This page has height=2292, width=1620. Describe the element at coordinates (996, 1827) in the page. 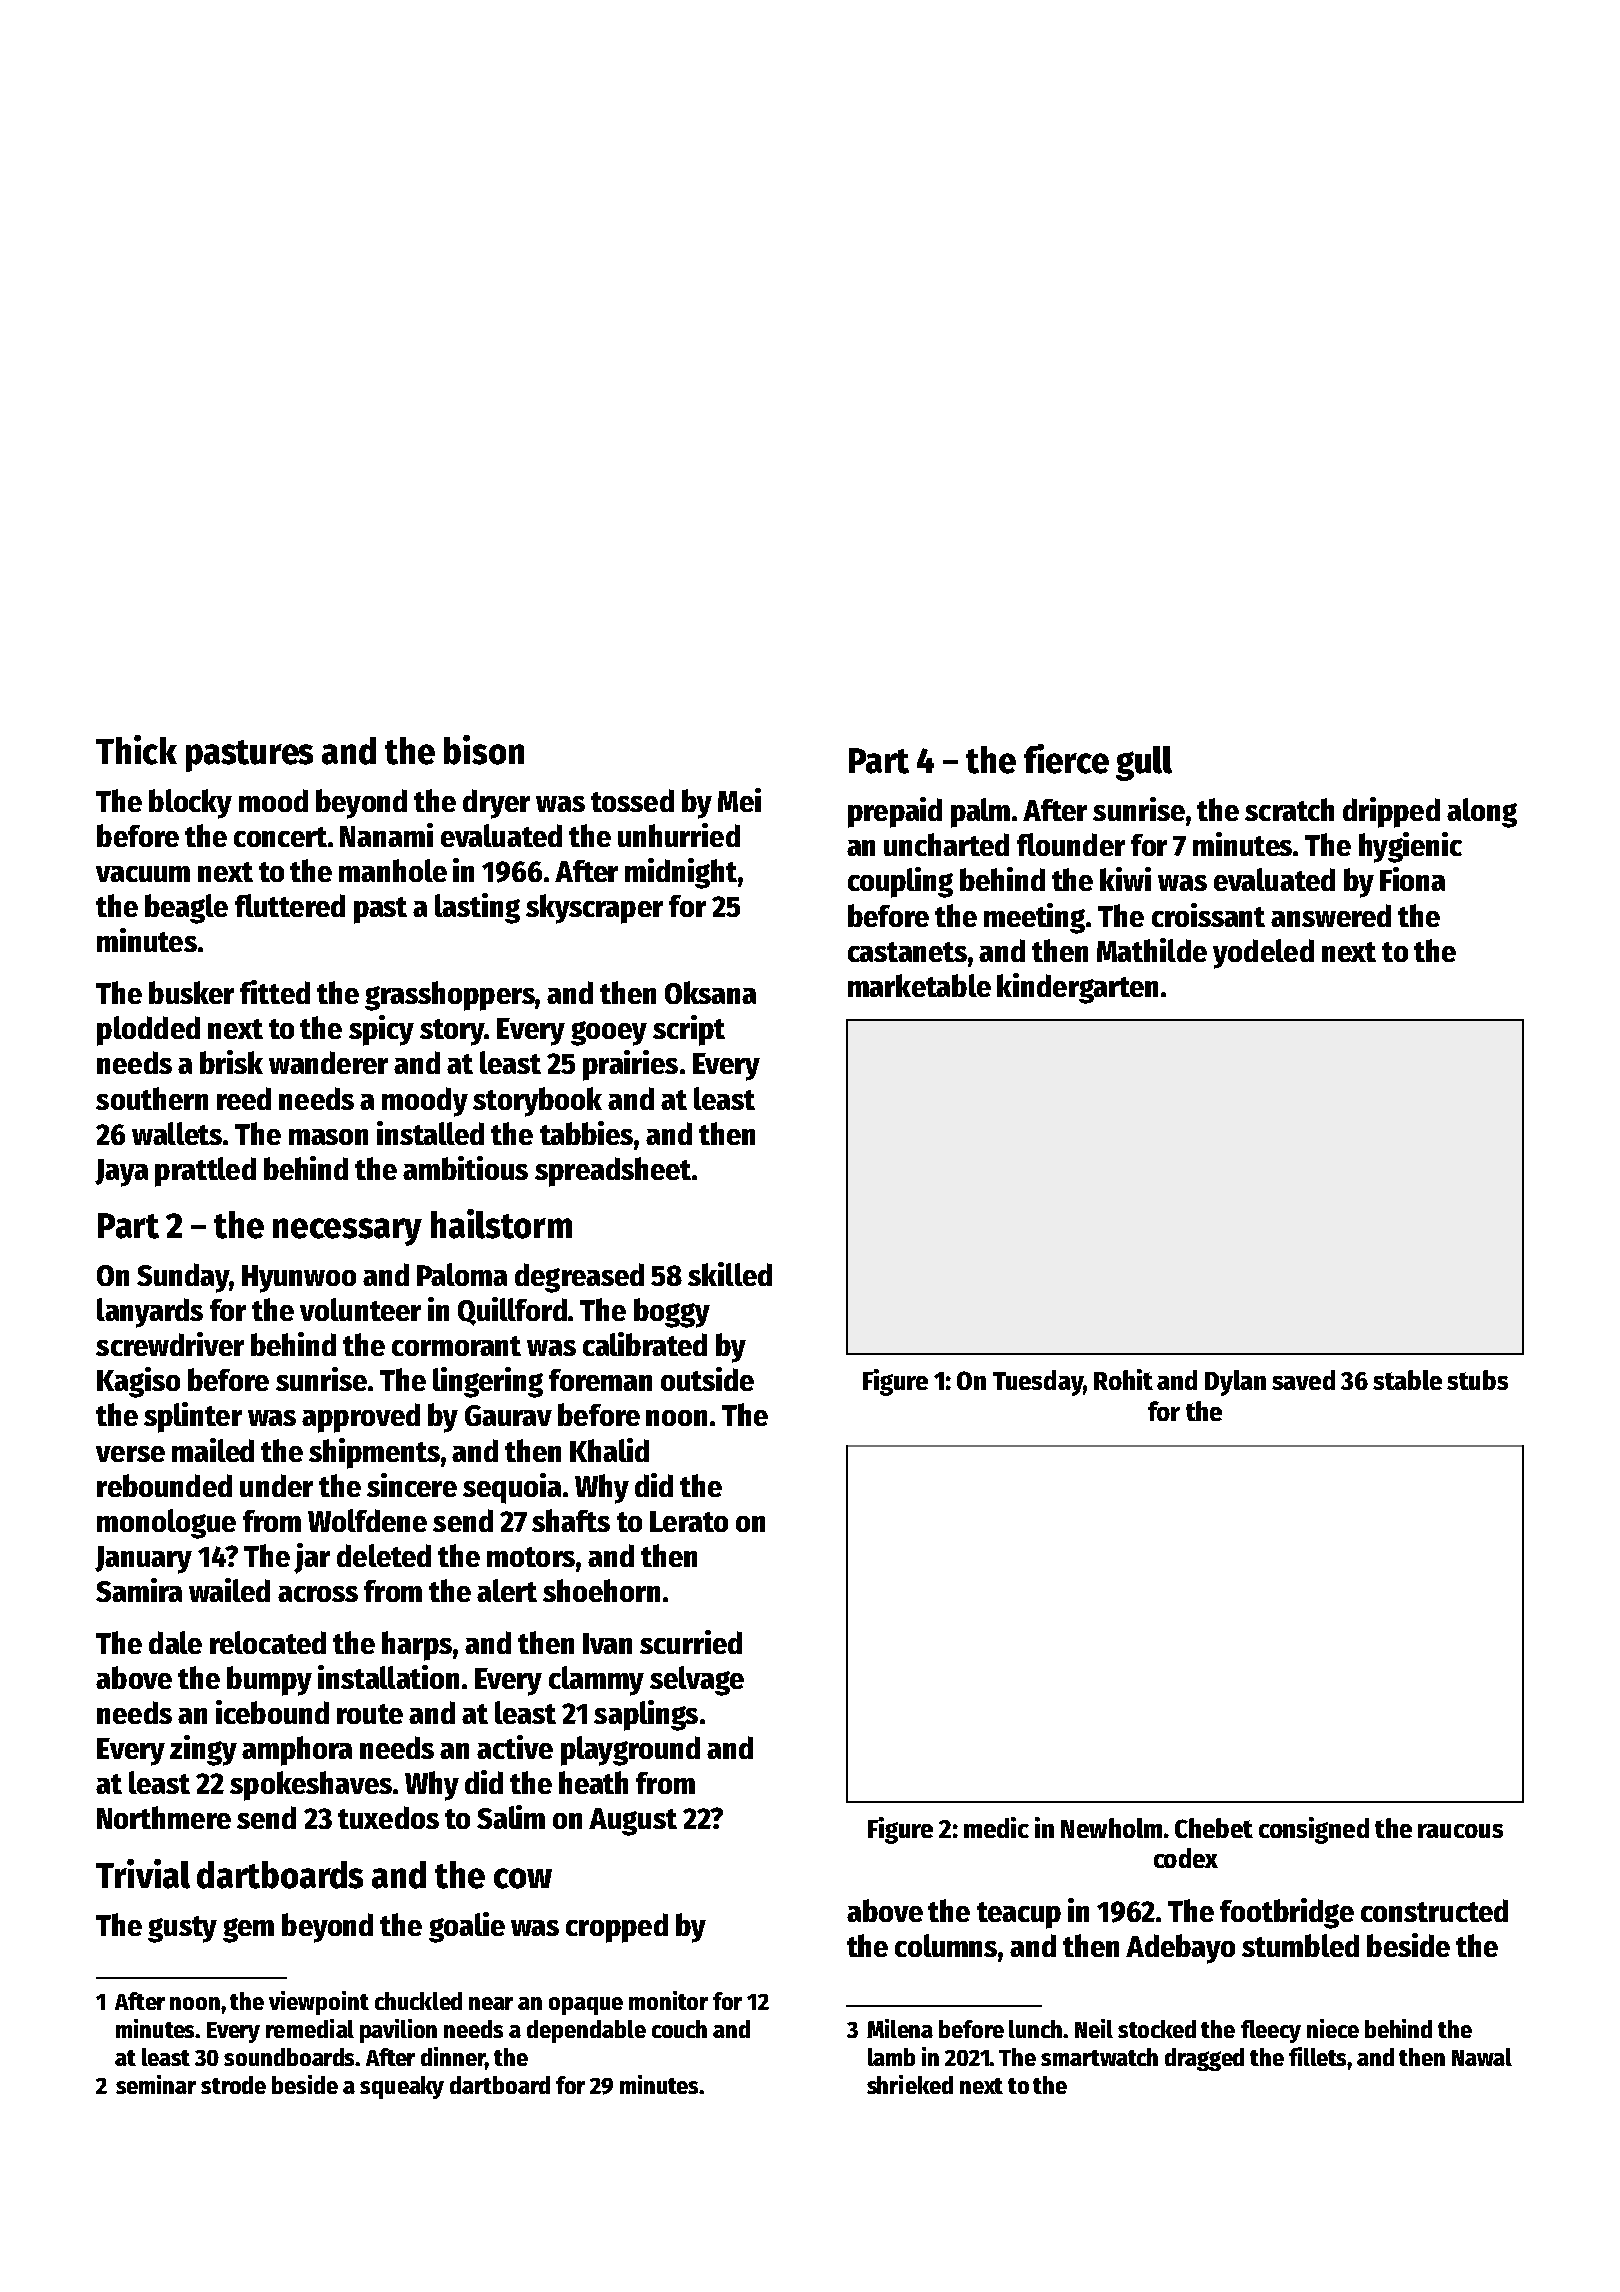

I see `medic` at that location.
